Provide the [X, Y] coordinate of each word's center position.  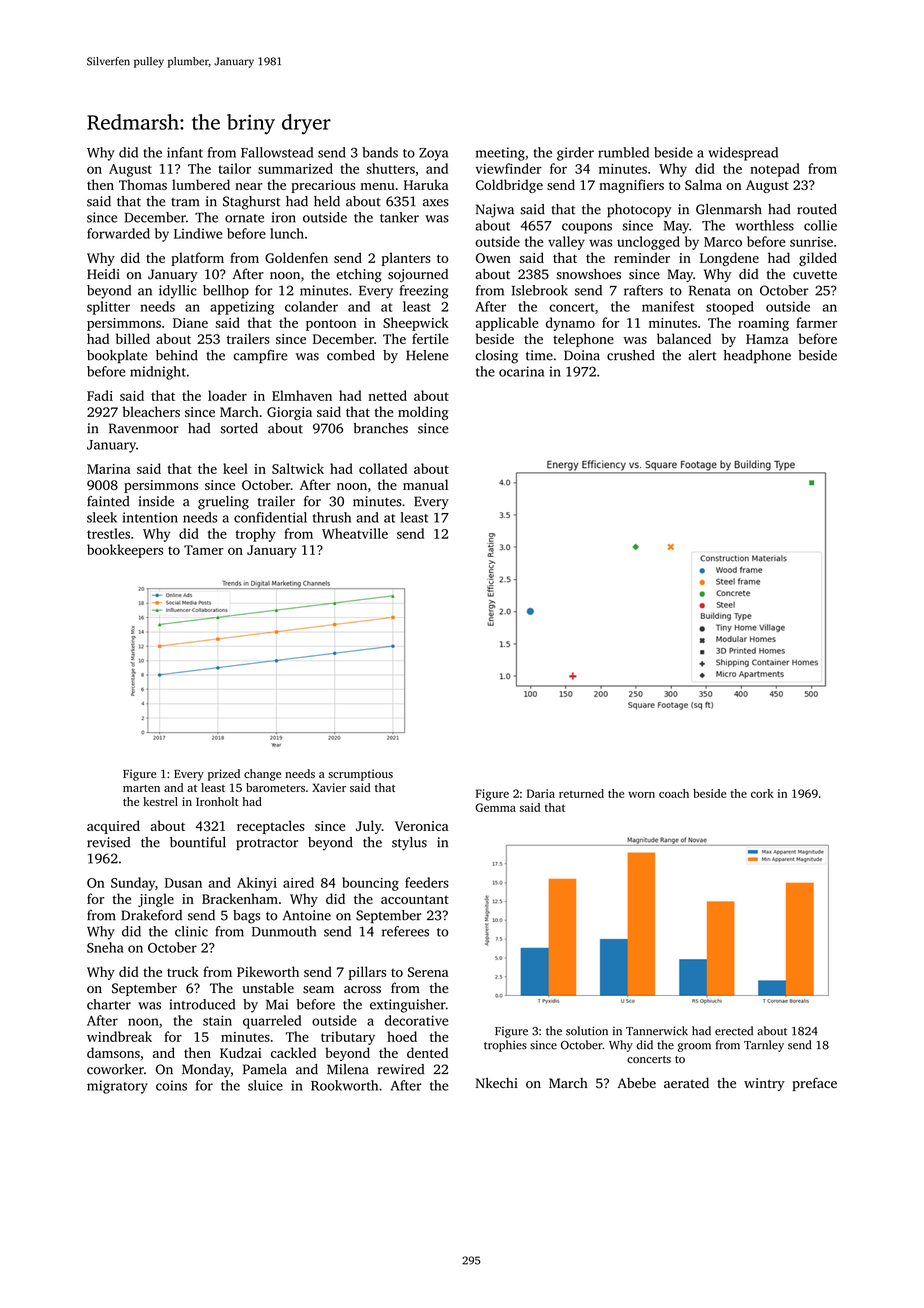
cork [762, 793]
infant [185, 152]
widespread [743, 154]
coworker [115, 1069]
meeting [500, 154]
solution [587, 1031]
